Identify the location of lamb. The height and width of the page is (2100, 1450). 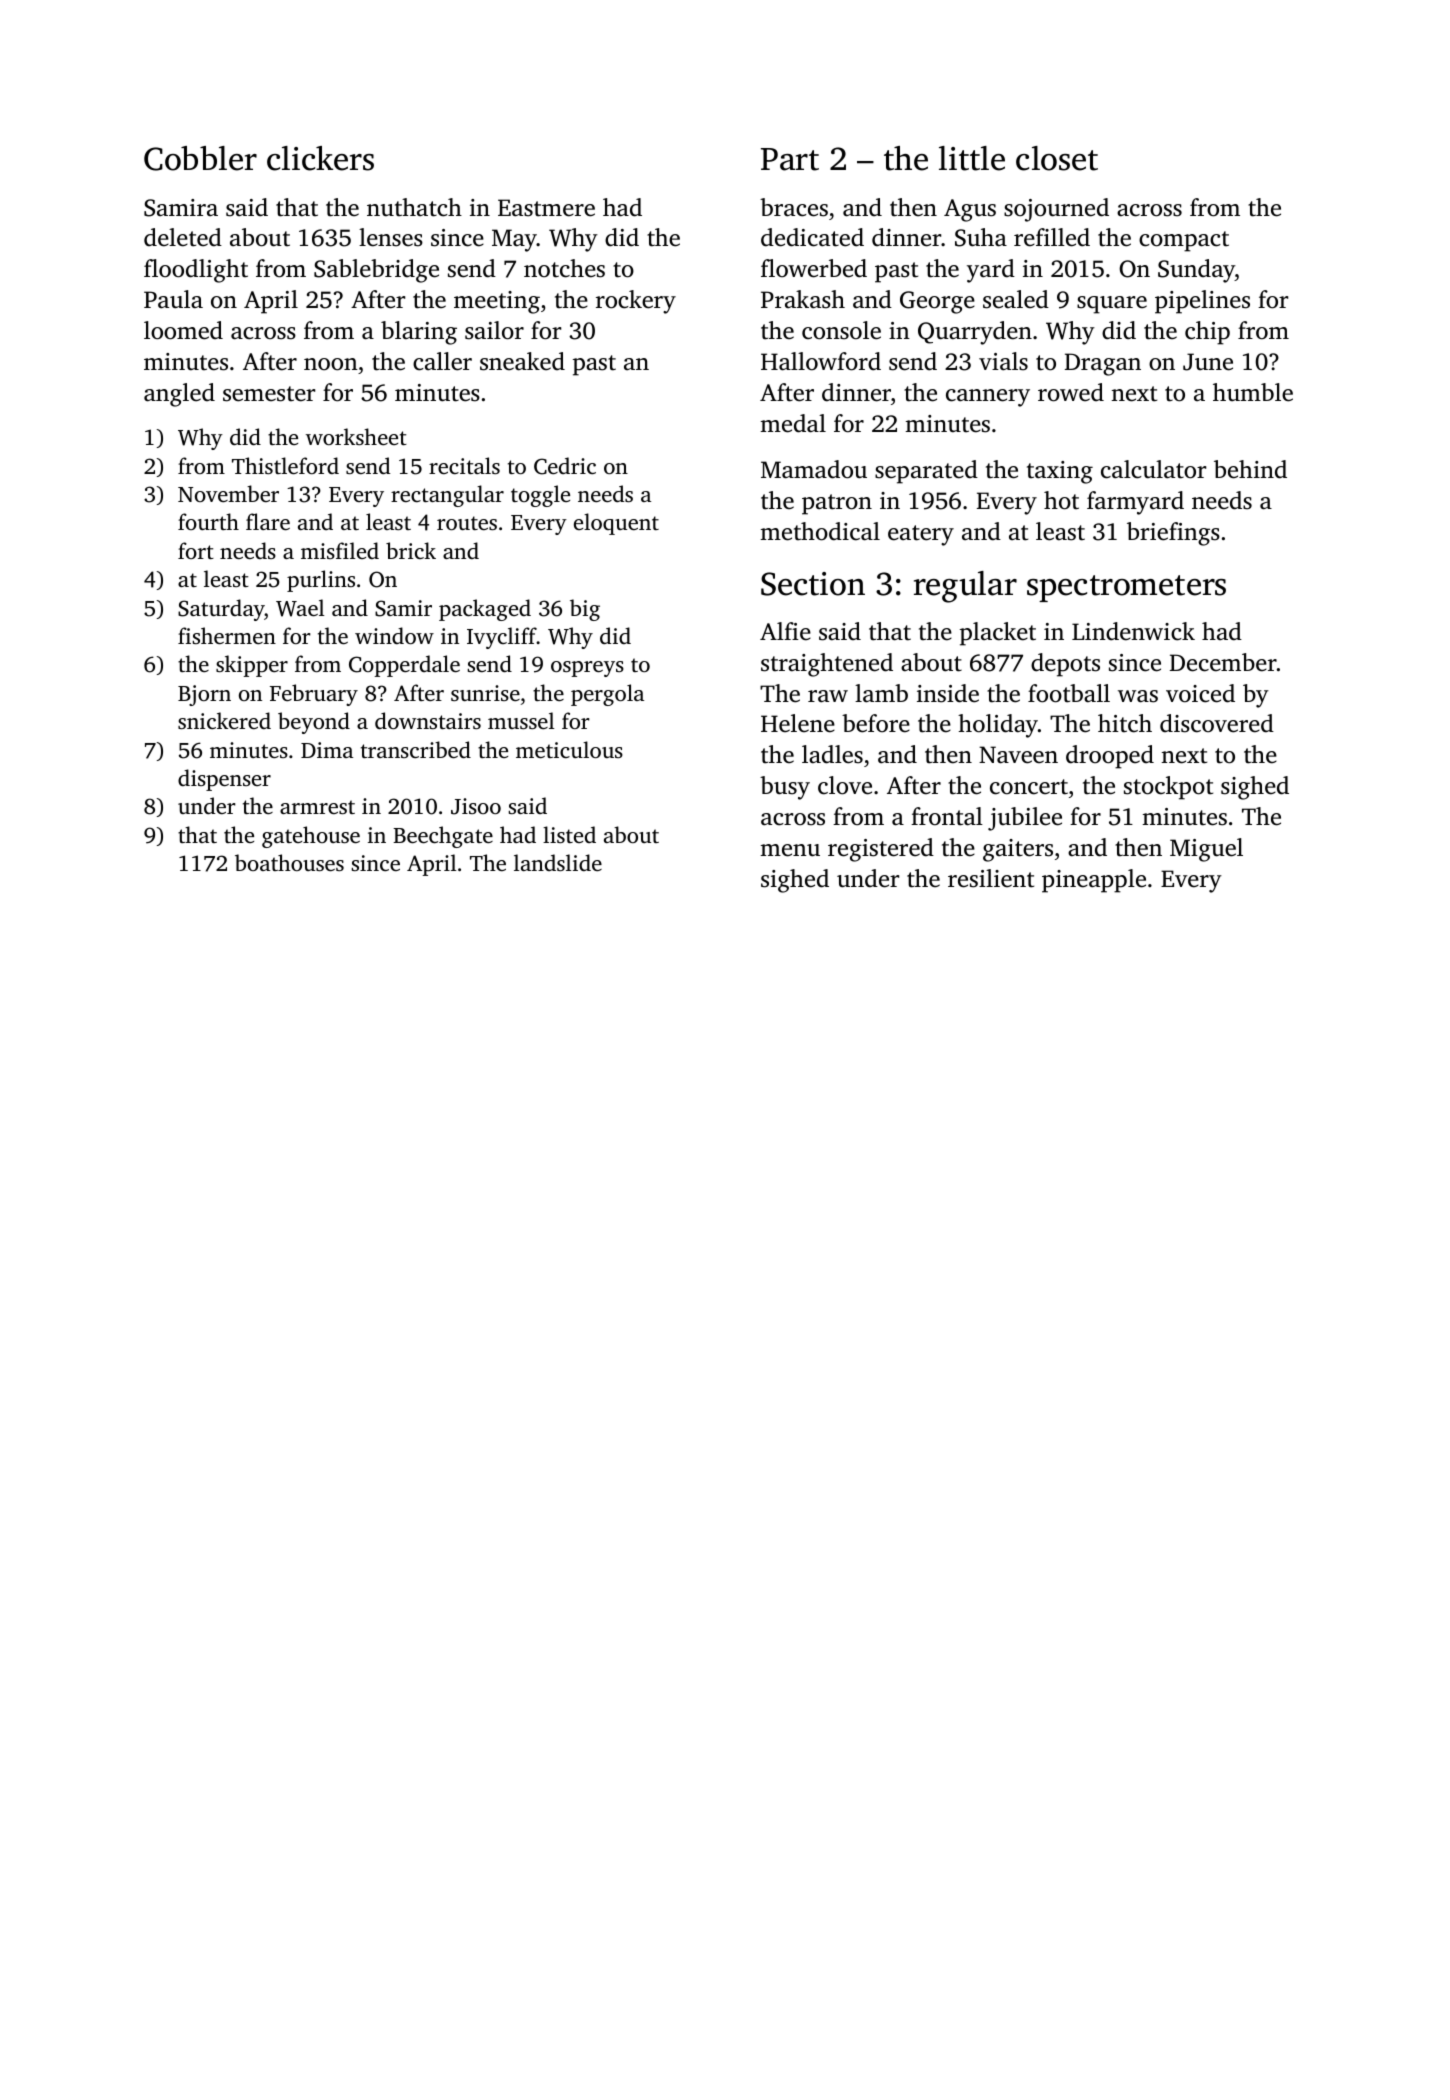
(881, 693).
